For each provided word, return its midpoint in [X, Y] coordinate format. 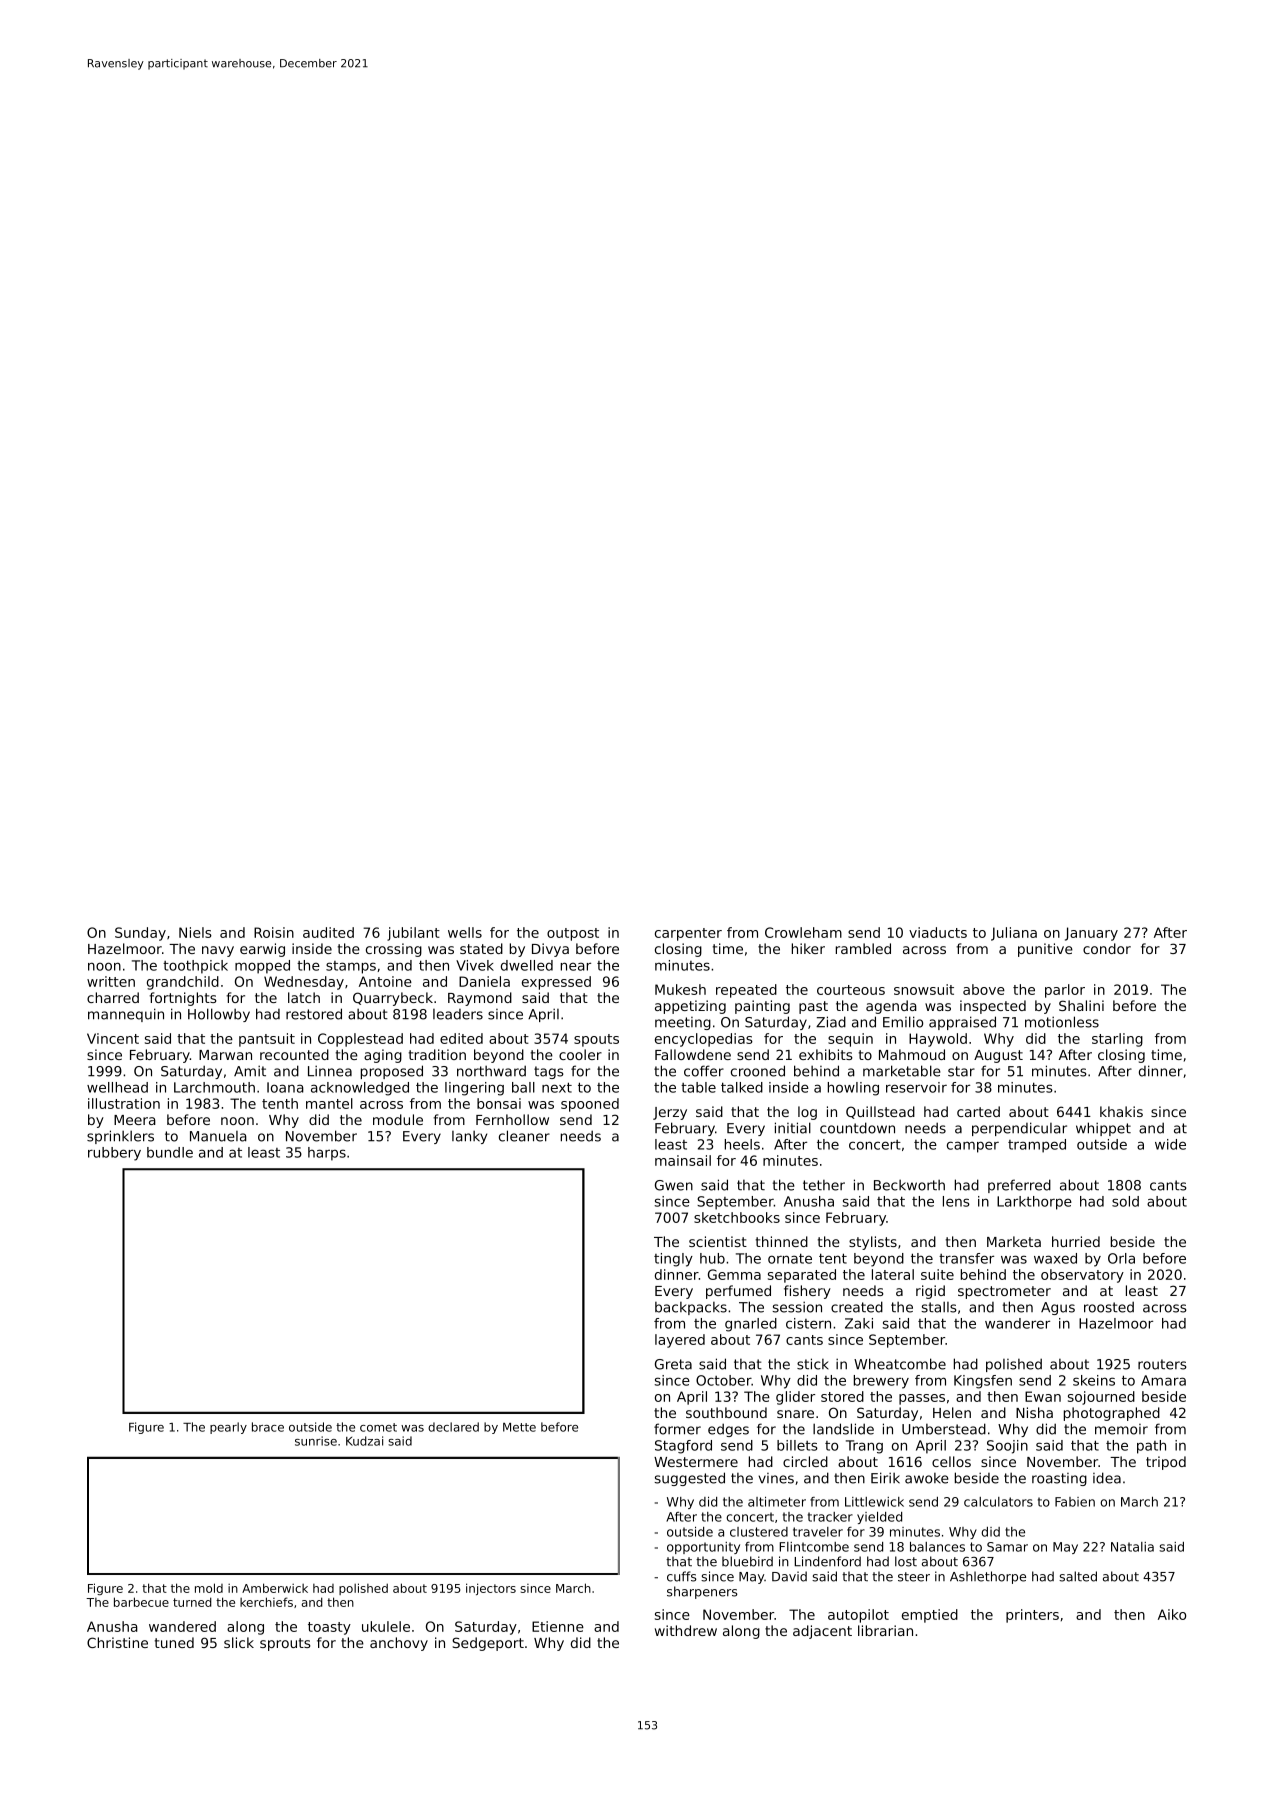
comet [378, 1427]
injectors [491, 1589]
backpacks [691, 1308]
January [1091, 934]
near [576, 966]
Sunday [140, 934]
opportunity [703, 1548]
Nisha [1034, 1412]
